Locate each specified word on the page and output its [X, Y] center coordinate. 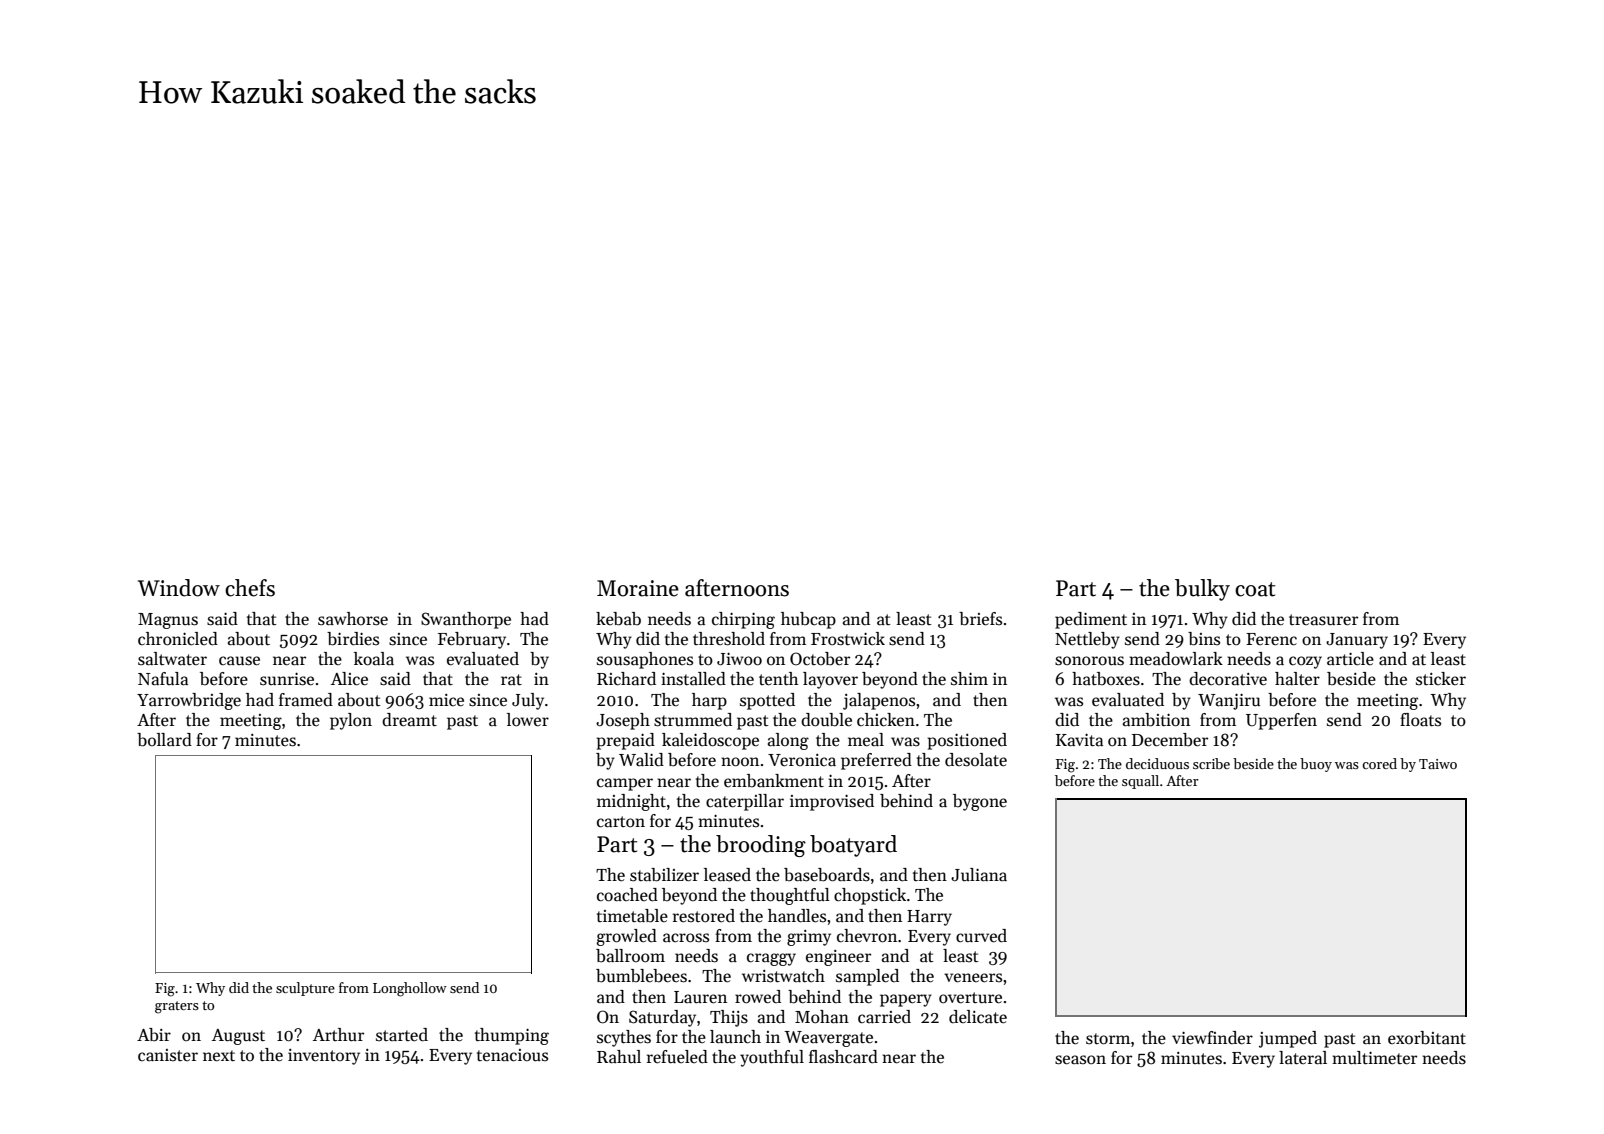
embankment [774, 781]
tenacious [512, 1055]
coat [1255, 589]
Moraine [638, 588]
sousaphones [645, 660]
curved [981, 936]
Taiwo [1438, 764]
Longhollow [410, 989]
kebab [618, 619]
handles [797, 916]
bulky [1202, 590]
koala [374, 659]
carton [621, 822]
